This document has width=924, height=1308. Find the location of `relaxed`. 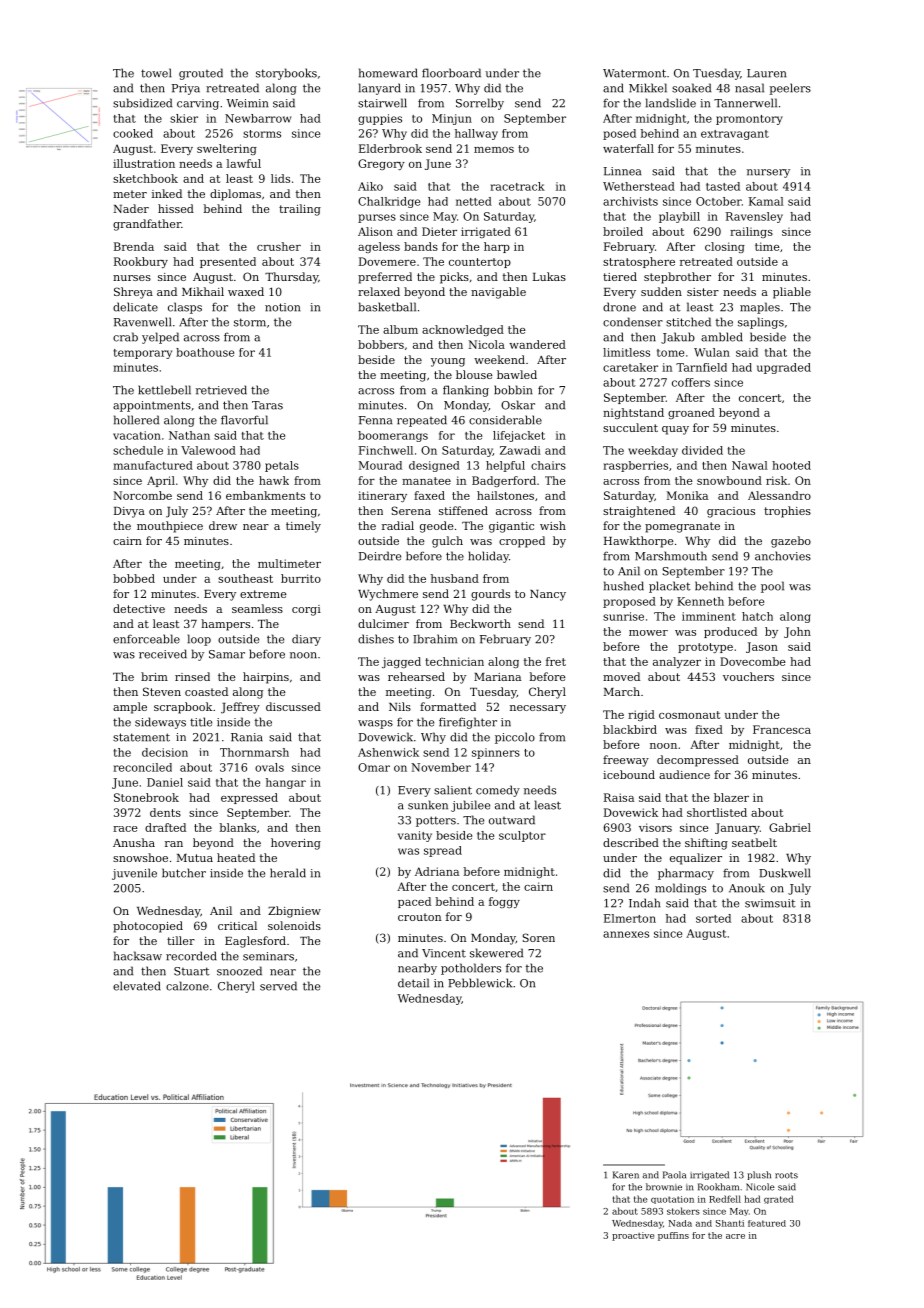

relaxed is located at coordinates (379, 291).
